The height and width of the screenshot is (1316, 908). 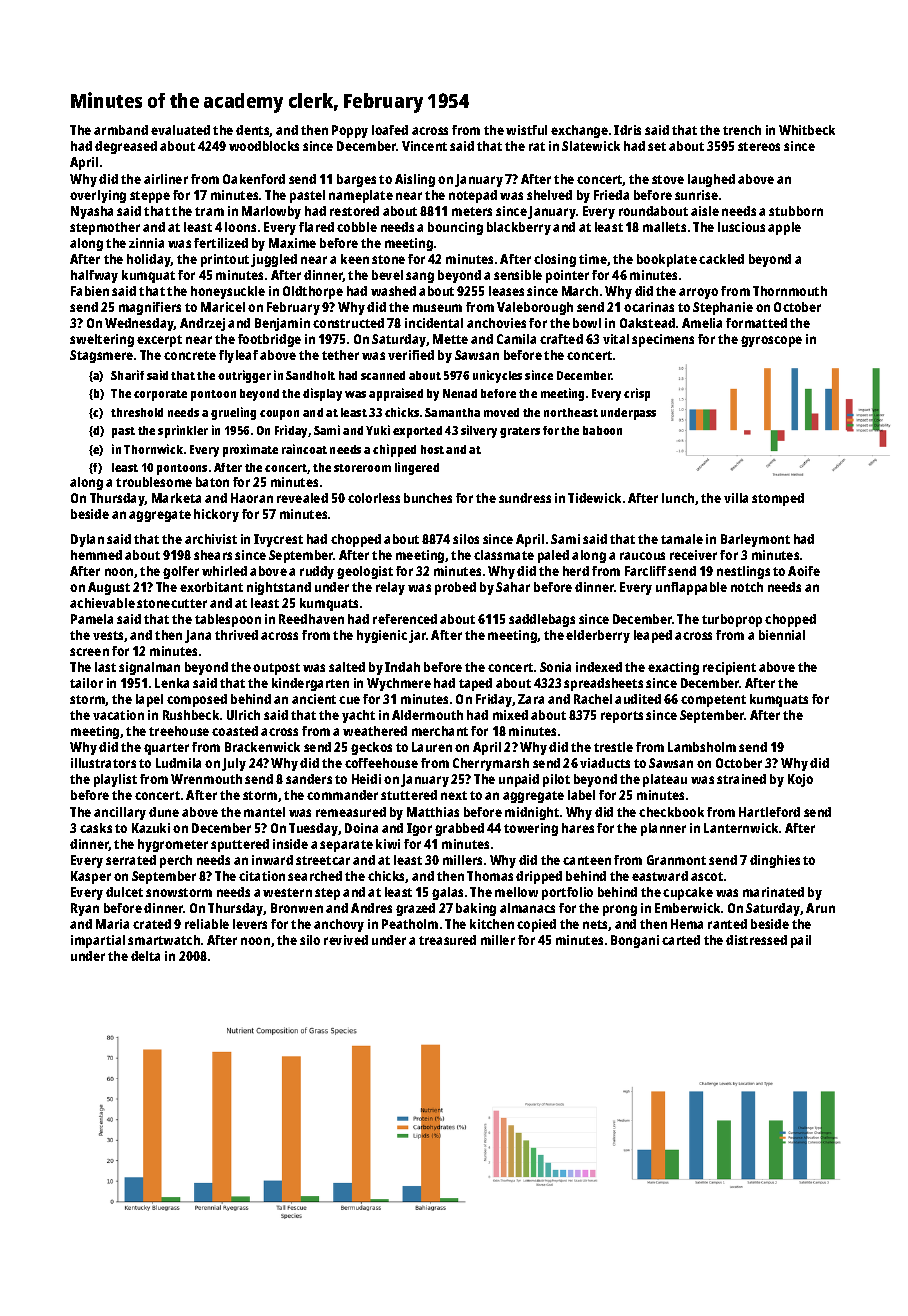 What do you see at coordinates (309, 779) in the screenshot?
I see `sanders` at bounding box center [309, 779].
